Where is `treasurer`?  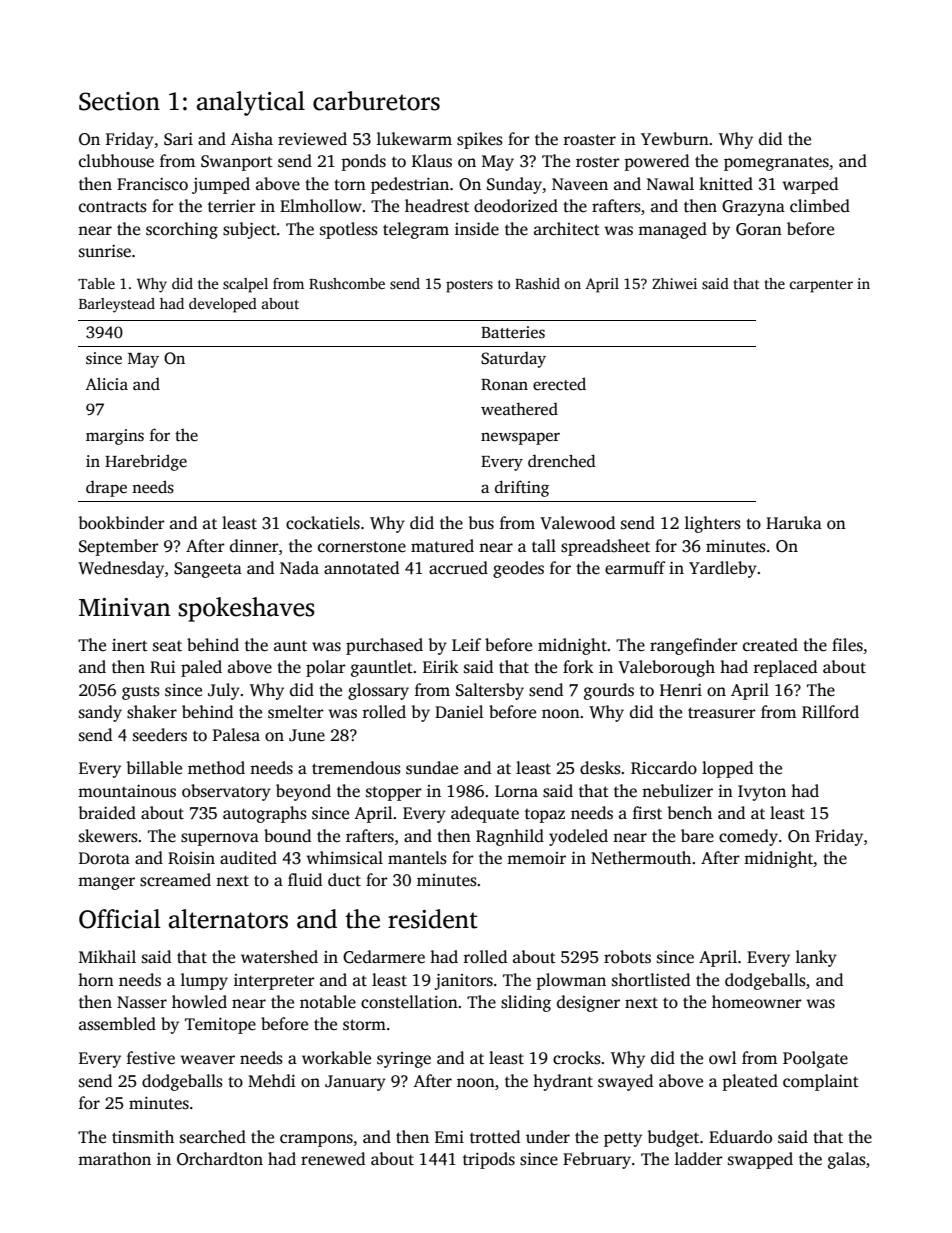
treasurer is located at coordinates (722, 713).
